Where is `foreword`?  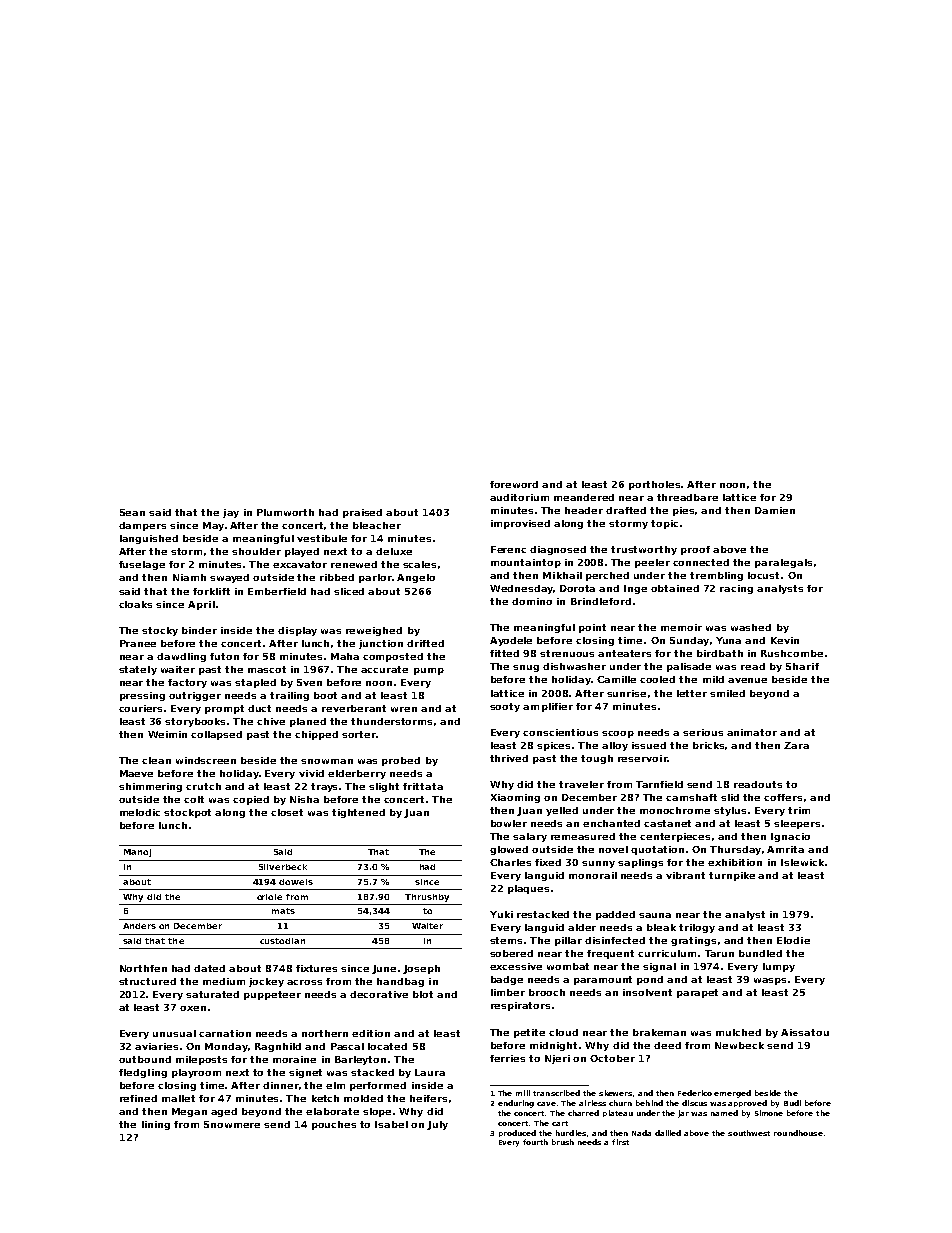
foreword is located at coordinates (514, 484).
